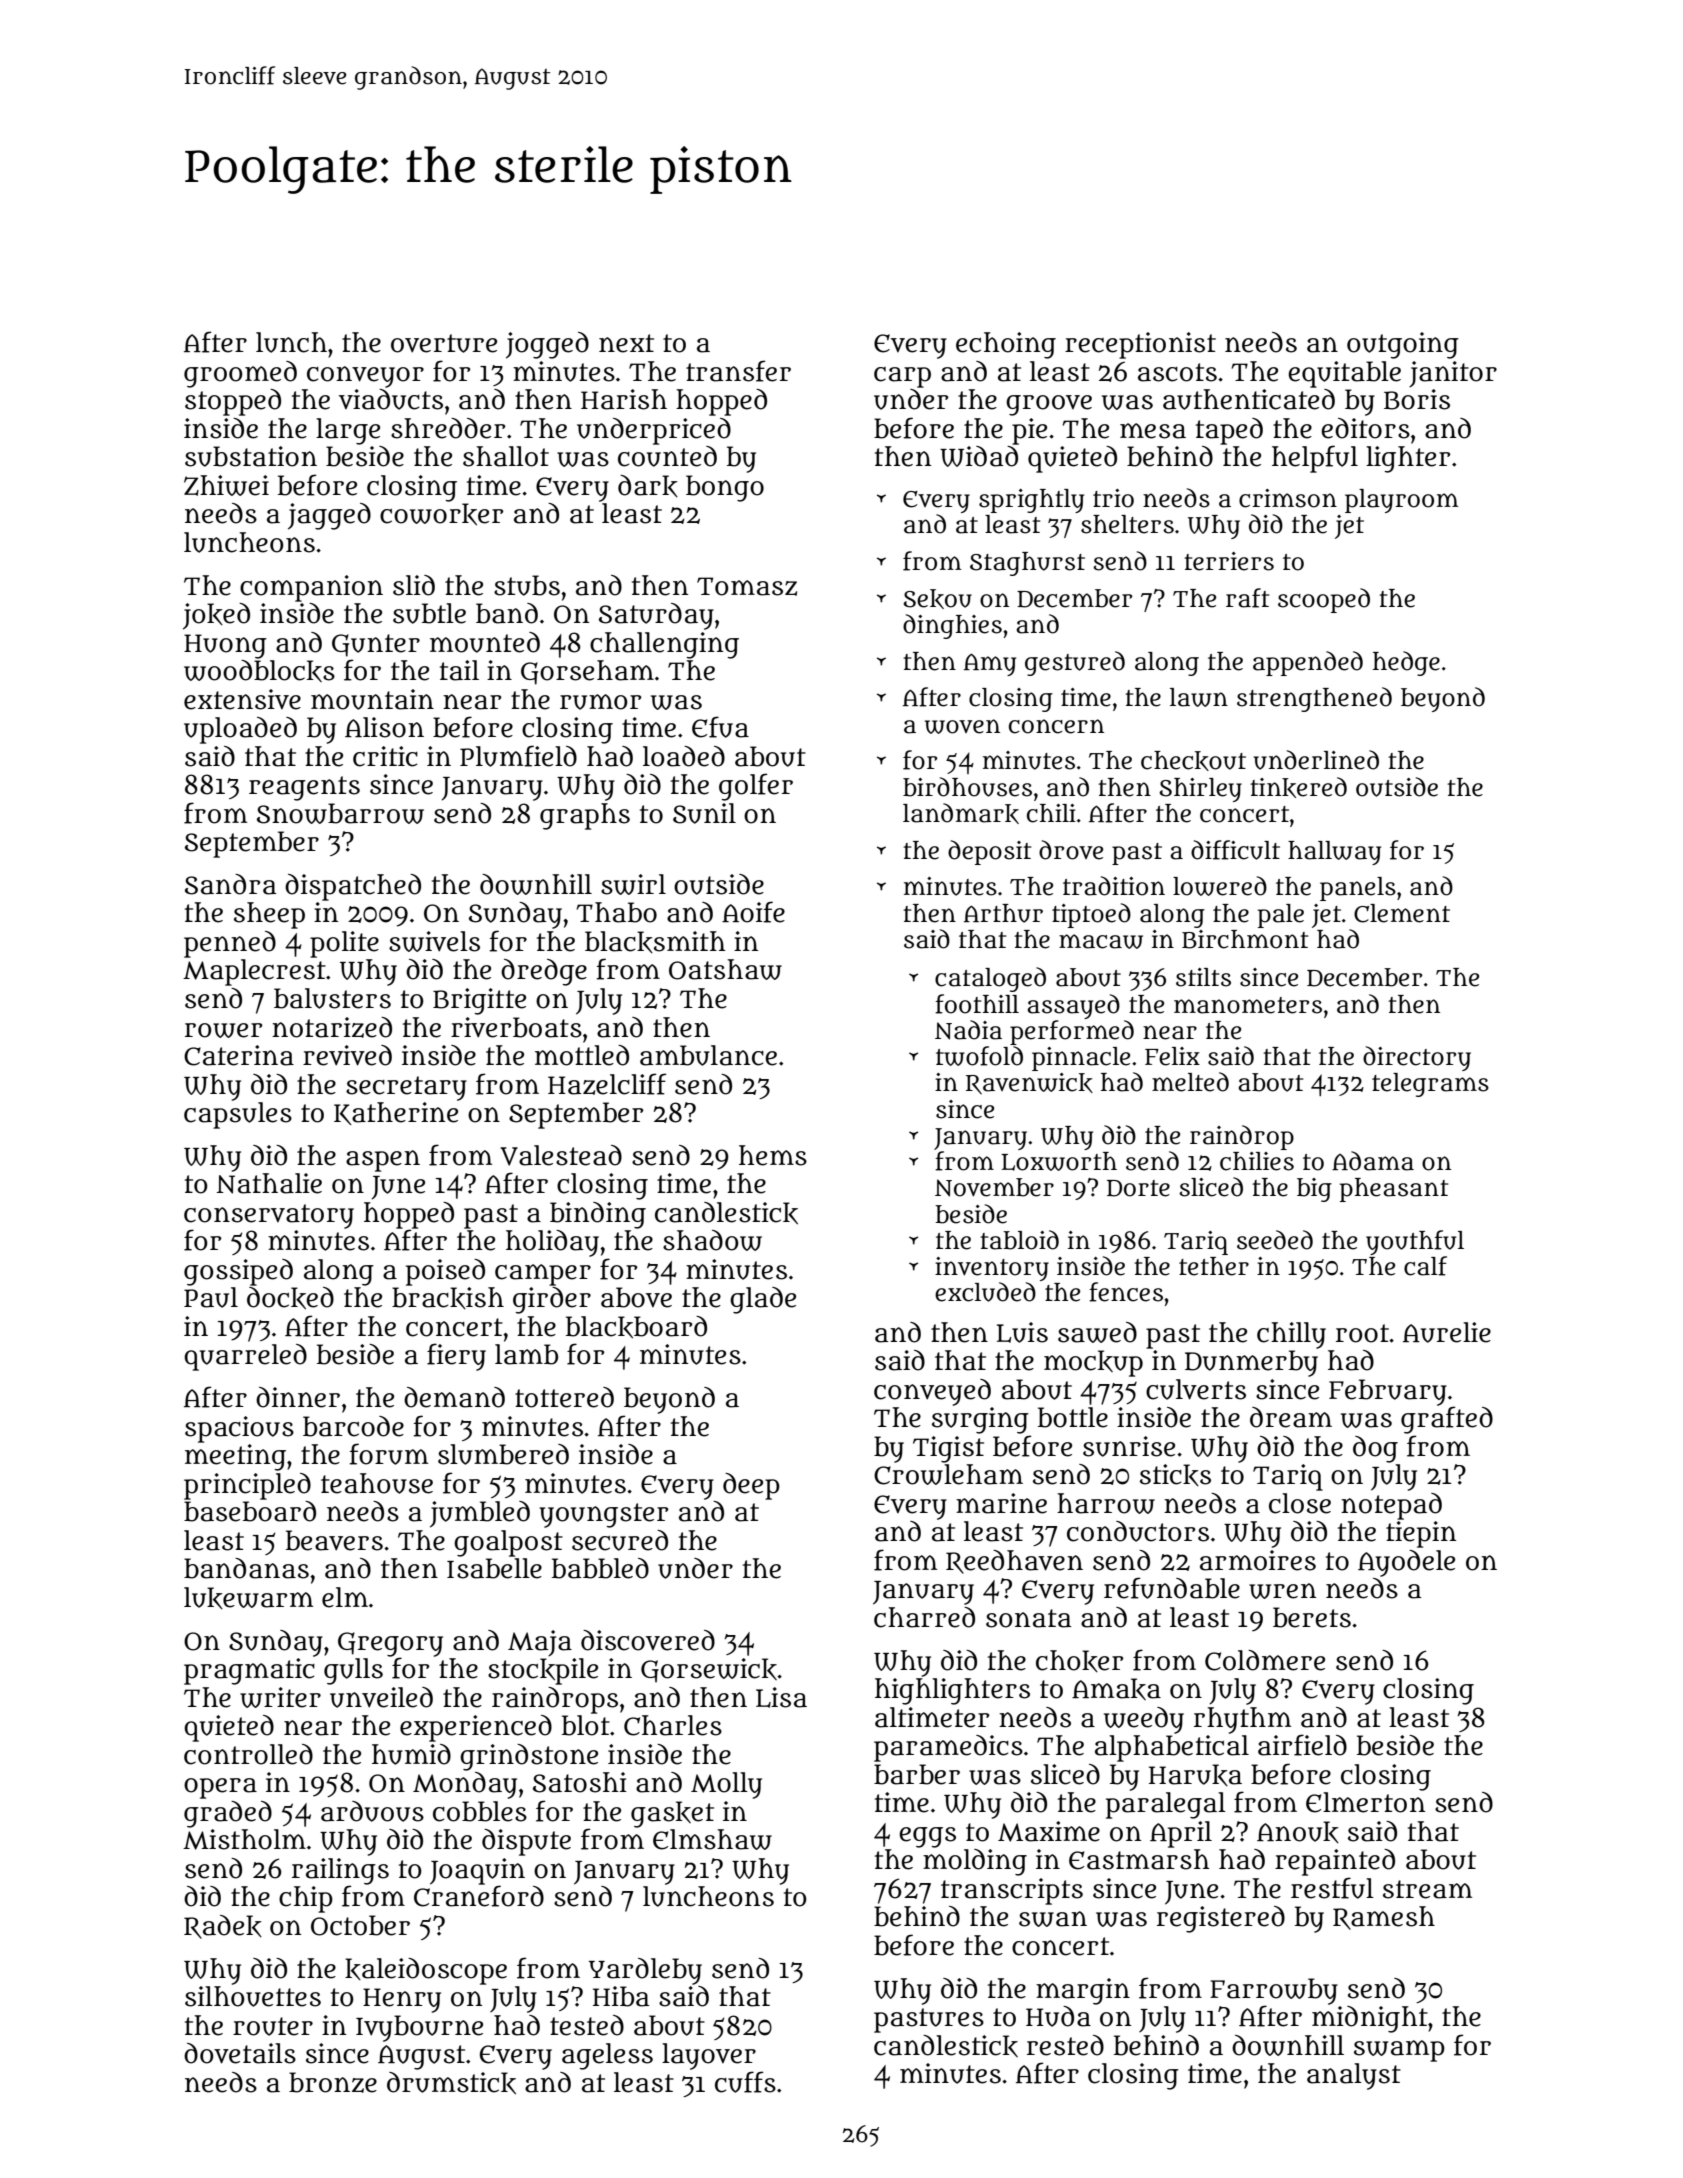 This page has height=2178, width=1683. Describe the element at coordinates (1138, 1188) in the page. I see `Dorte` at that location.
